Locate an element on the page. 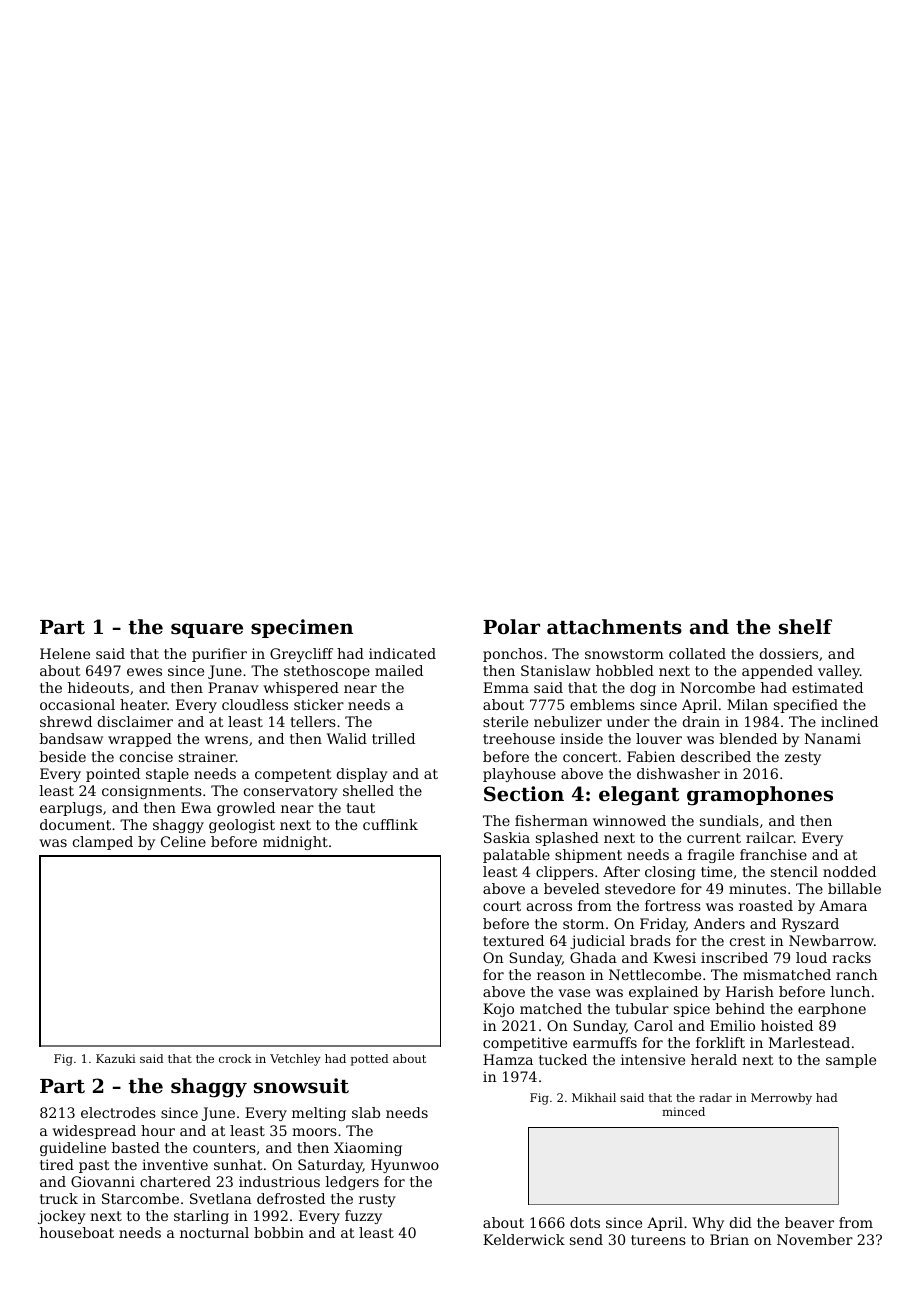 The width and height of the document is (924, 1308). counters is located at coordinates (224, 1148).
